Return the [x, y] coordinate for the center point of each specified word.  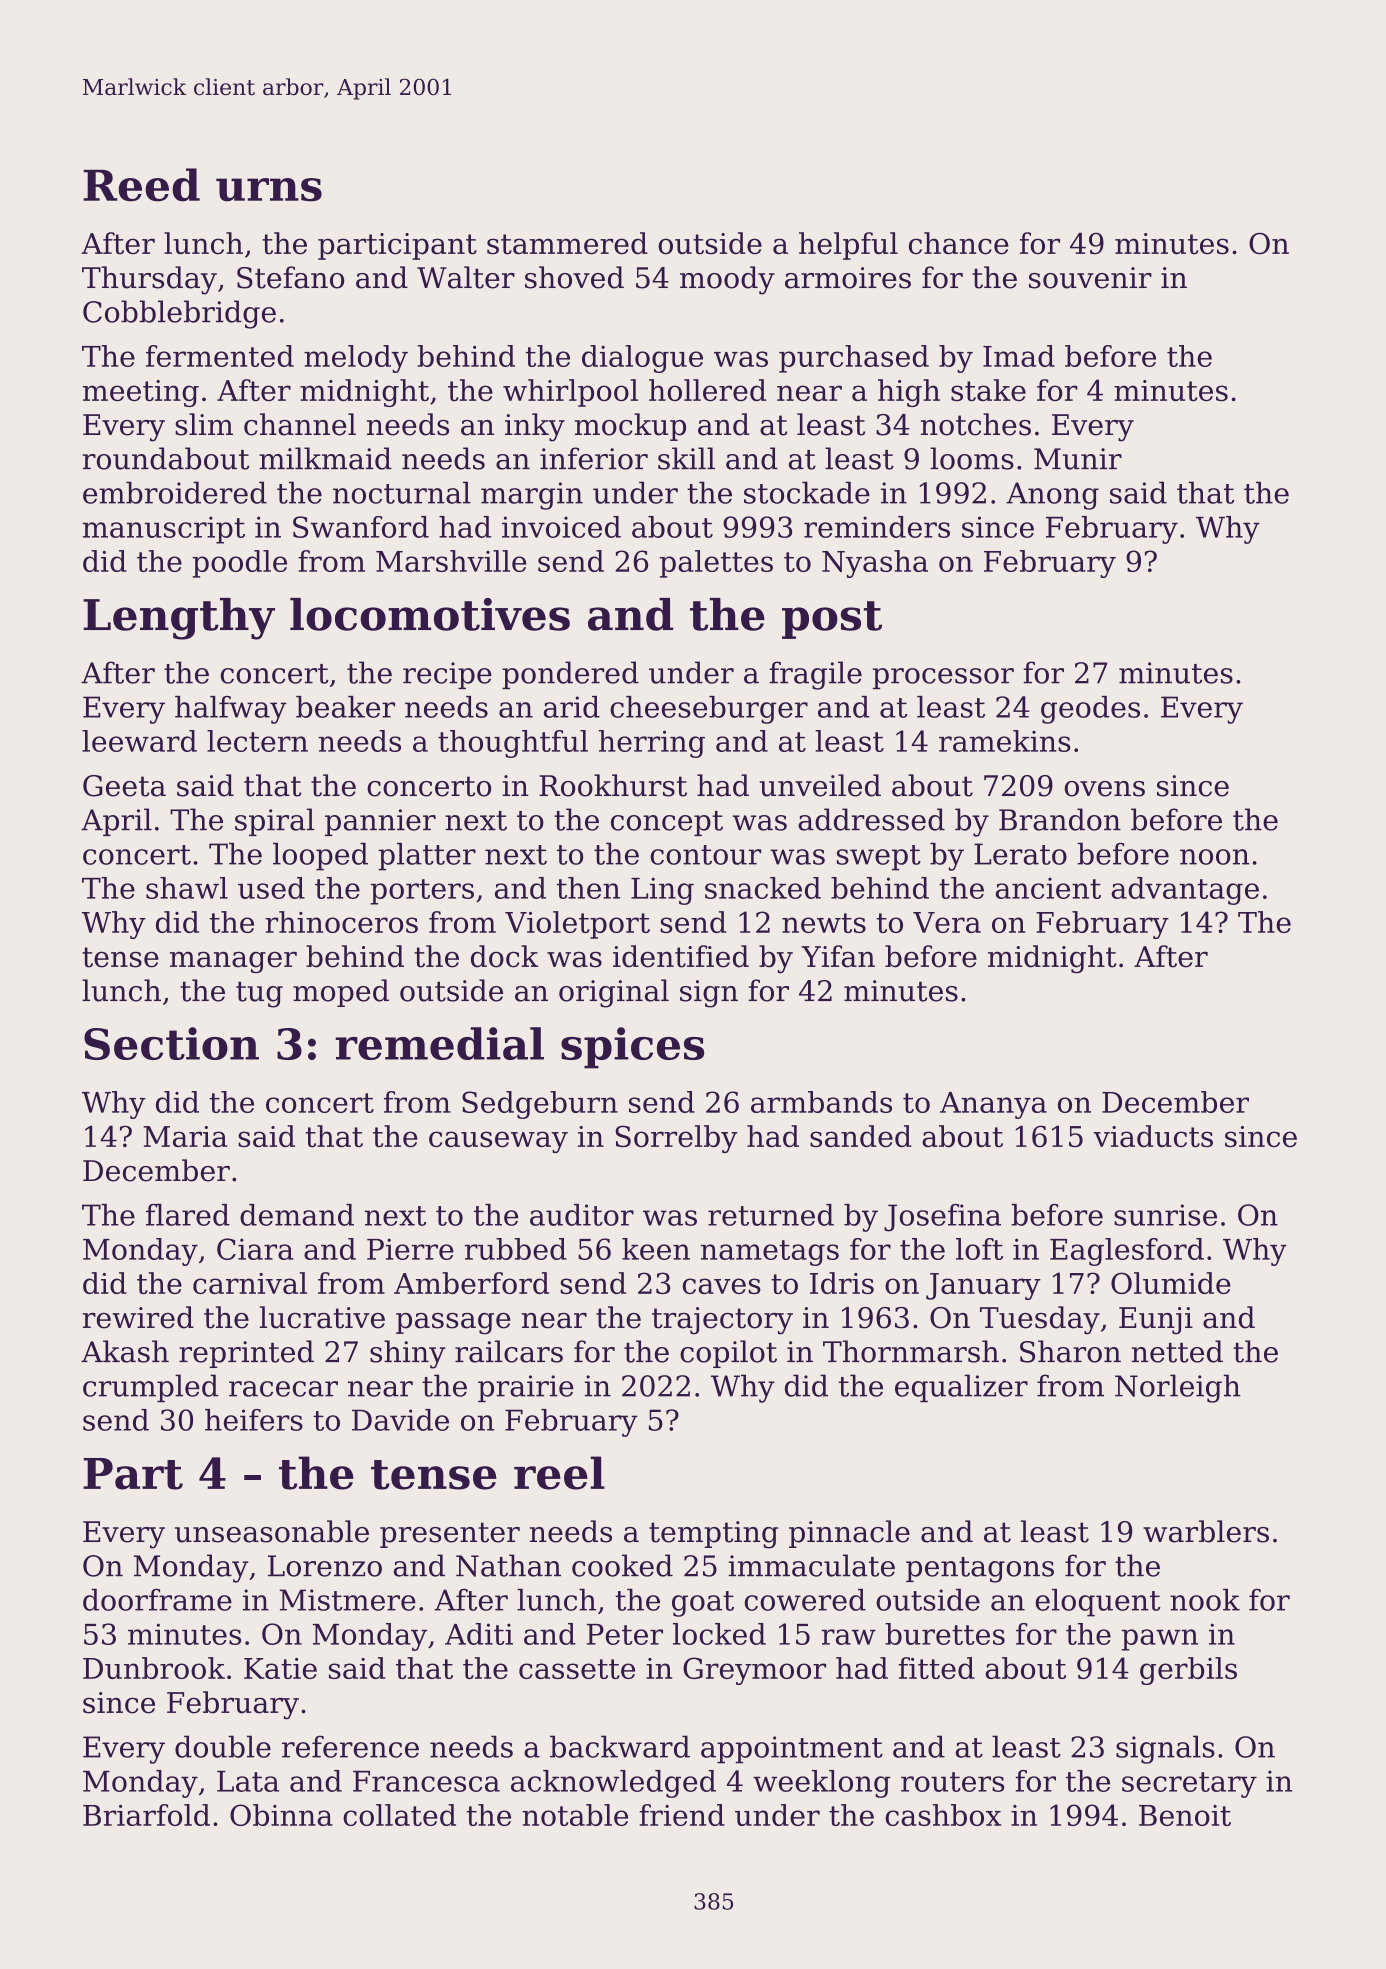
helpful [848, 246]
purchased [854, 359]
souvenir [1090, 278]
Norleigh [1178, 1388]
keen [656, 1249]
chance [959, 243]
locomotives [430, 614]
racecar [283, 1389]
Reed [141, 185]
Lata [248, 1781]
